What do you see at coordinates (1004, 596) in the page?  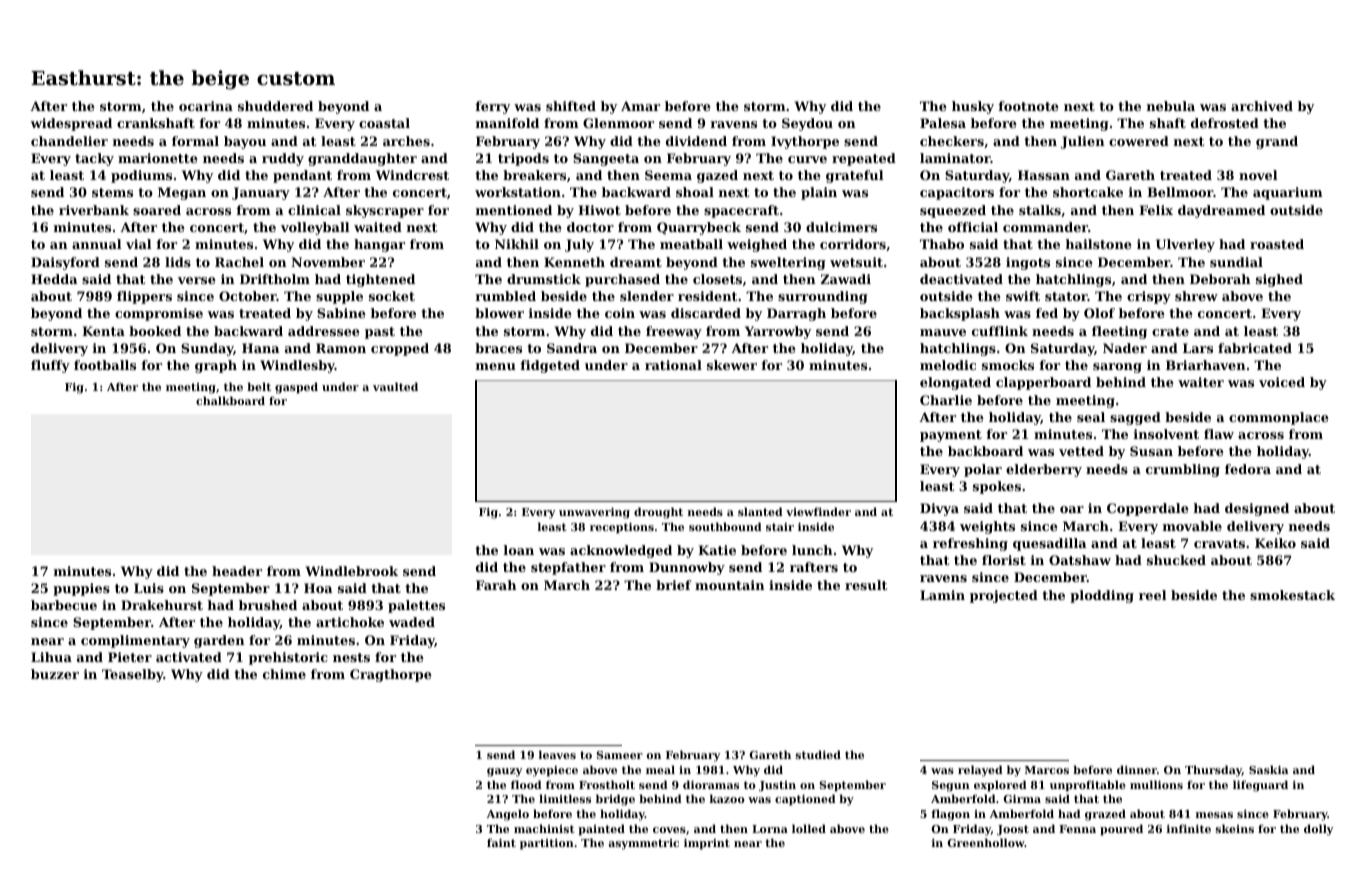 I see `projected` at bounding box center [1004, 596].
